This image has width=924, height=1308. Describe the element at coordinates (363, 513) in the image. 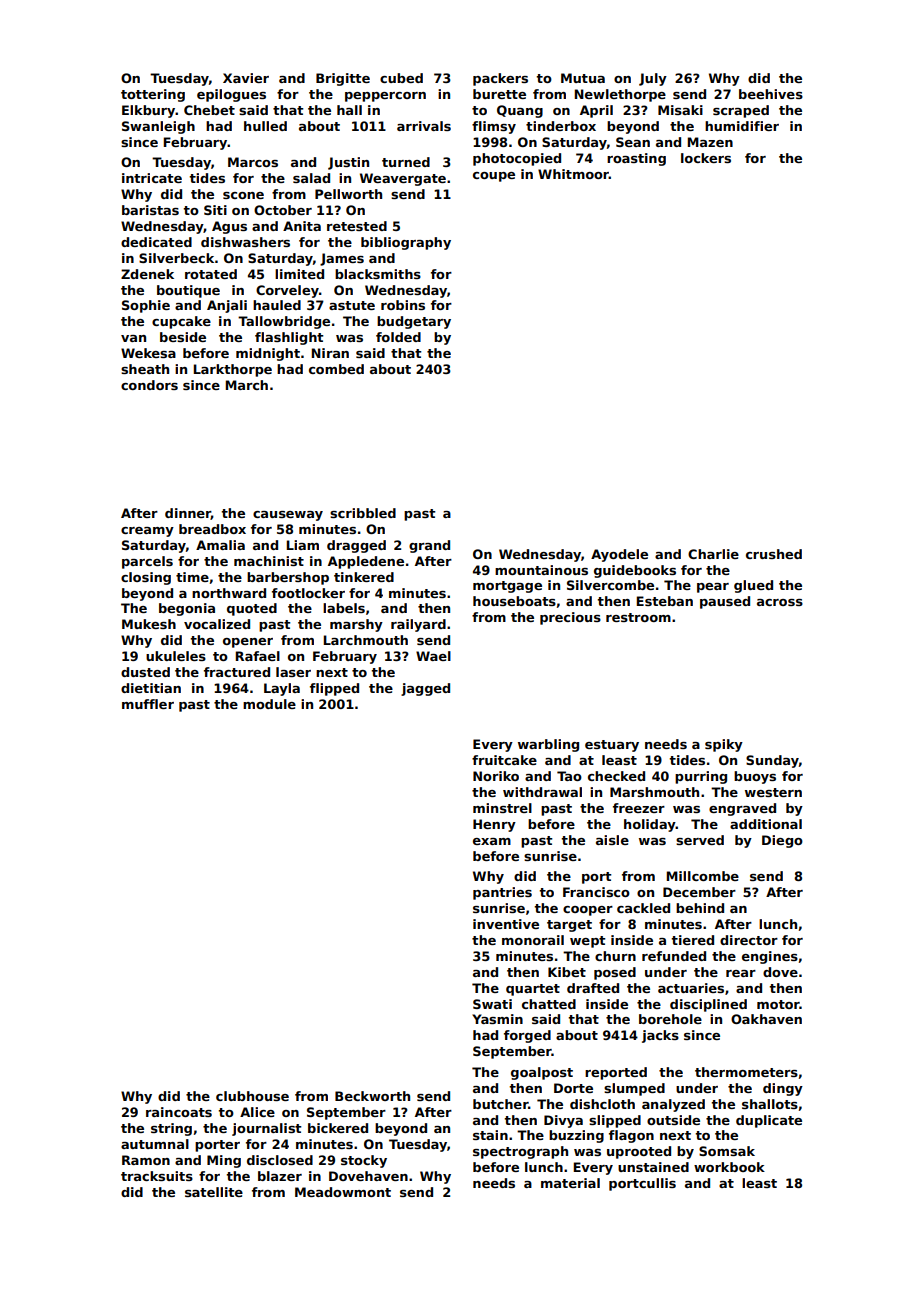

I see `scribbled` at that location.
